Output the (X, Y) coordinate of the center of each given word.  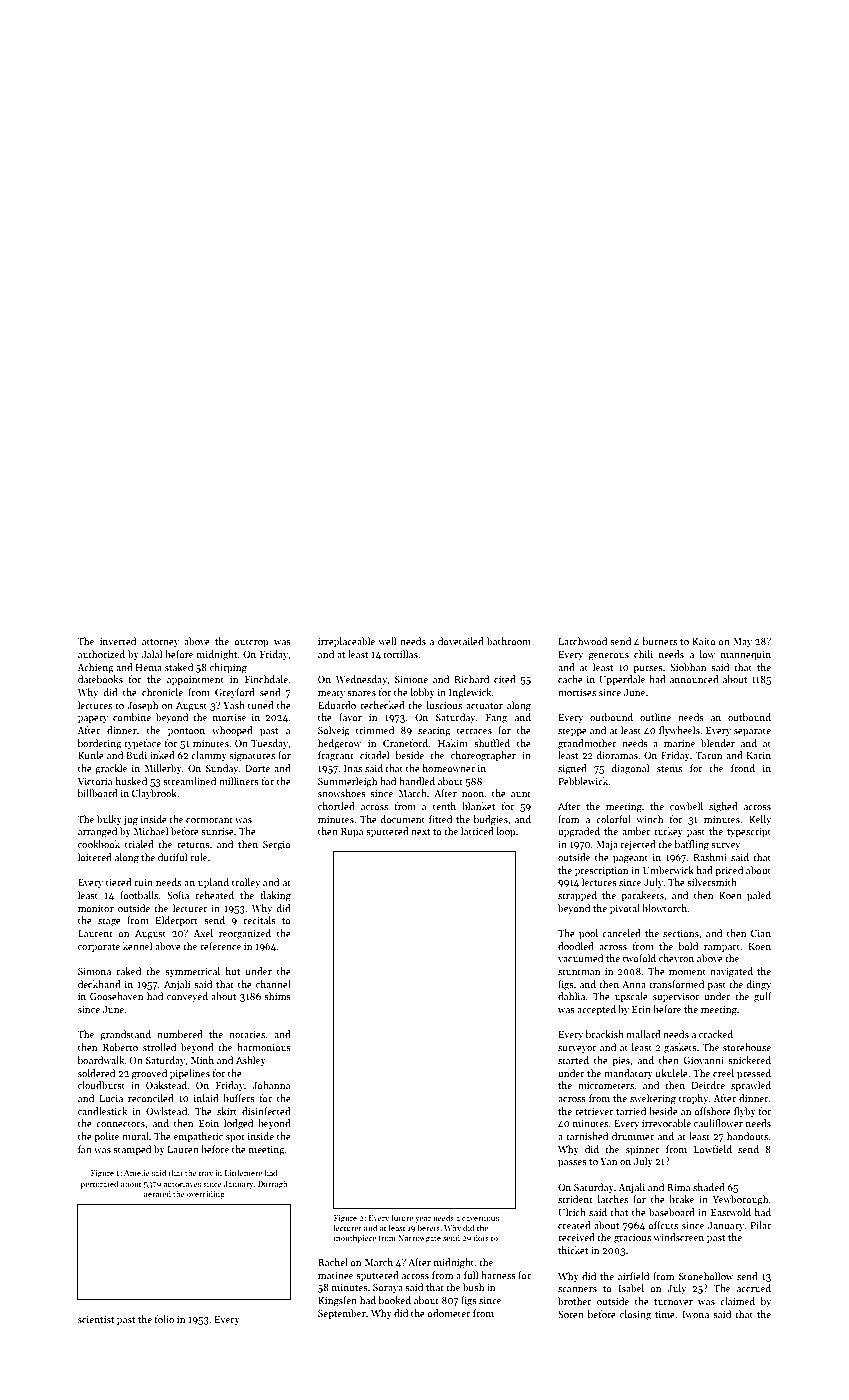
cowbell (686, 806)
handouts (747, 1136)
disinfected (266, 1111)
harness (498, 1275)
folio (164, 1319)
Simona (94, 971)
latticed (477, 831)
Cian (761, 933)
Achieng (96, 668)
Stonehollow (706, 1276)
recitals (260, 920)
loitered (95, 857)
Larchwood (583, 641)
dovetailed (461, 641)
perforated (100, 1184)
